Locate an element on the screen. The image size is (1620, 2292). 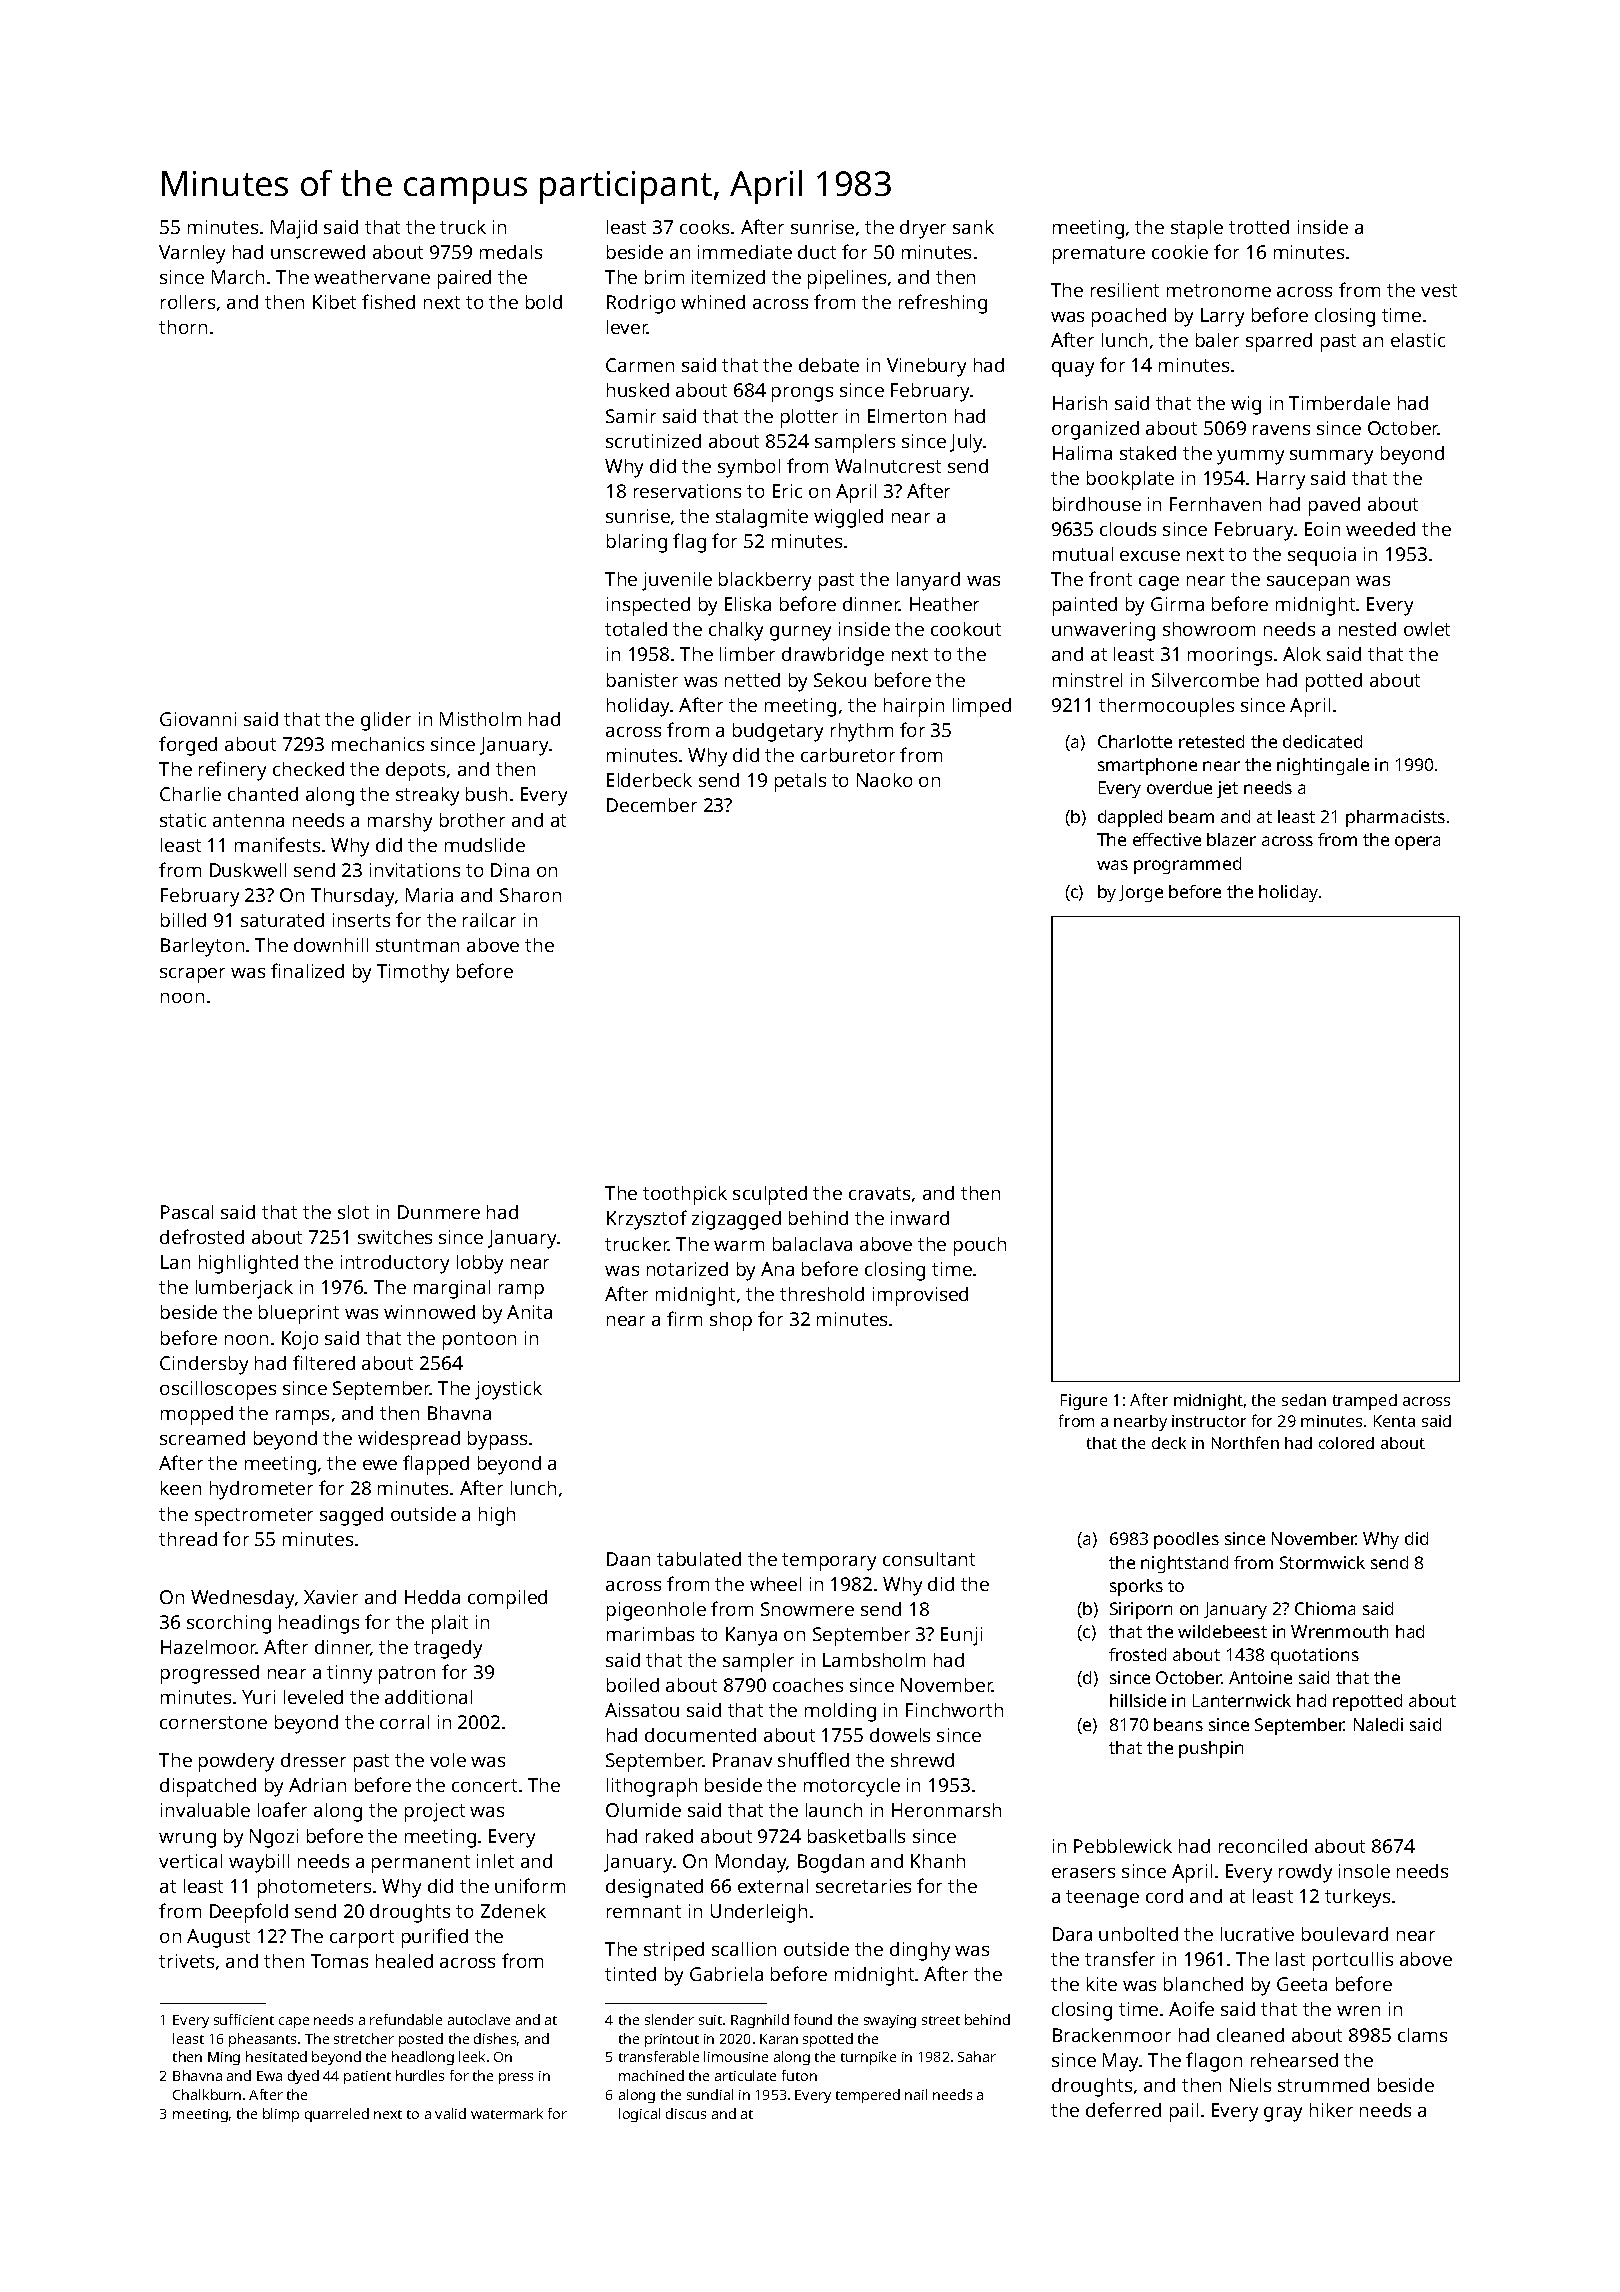
watermark is located at coordinates (507, 2113).
